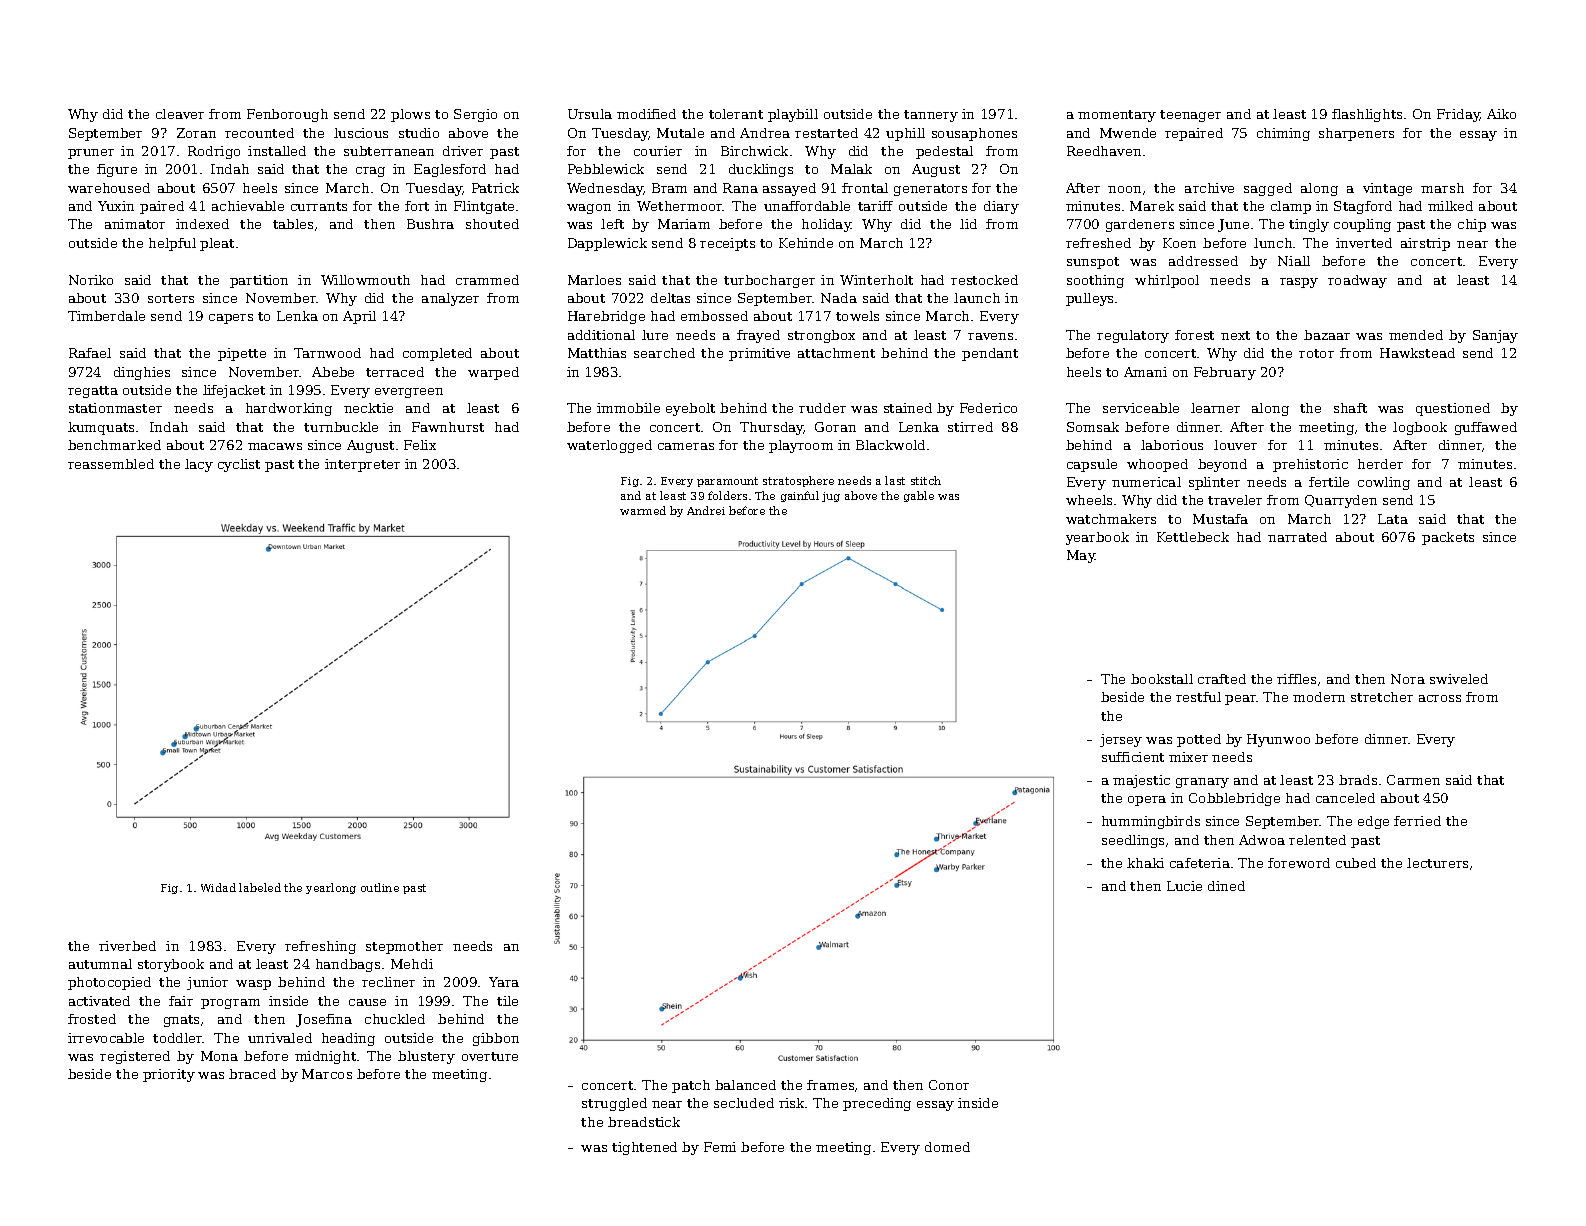 The image size is (1586, 1226). Describe the element at coordinates (949, 1085) in the screenshot. I see `Conor` at that location.
